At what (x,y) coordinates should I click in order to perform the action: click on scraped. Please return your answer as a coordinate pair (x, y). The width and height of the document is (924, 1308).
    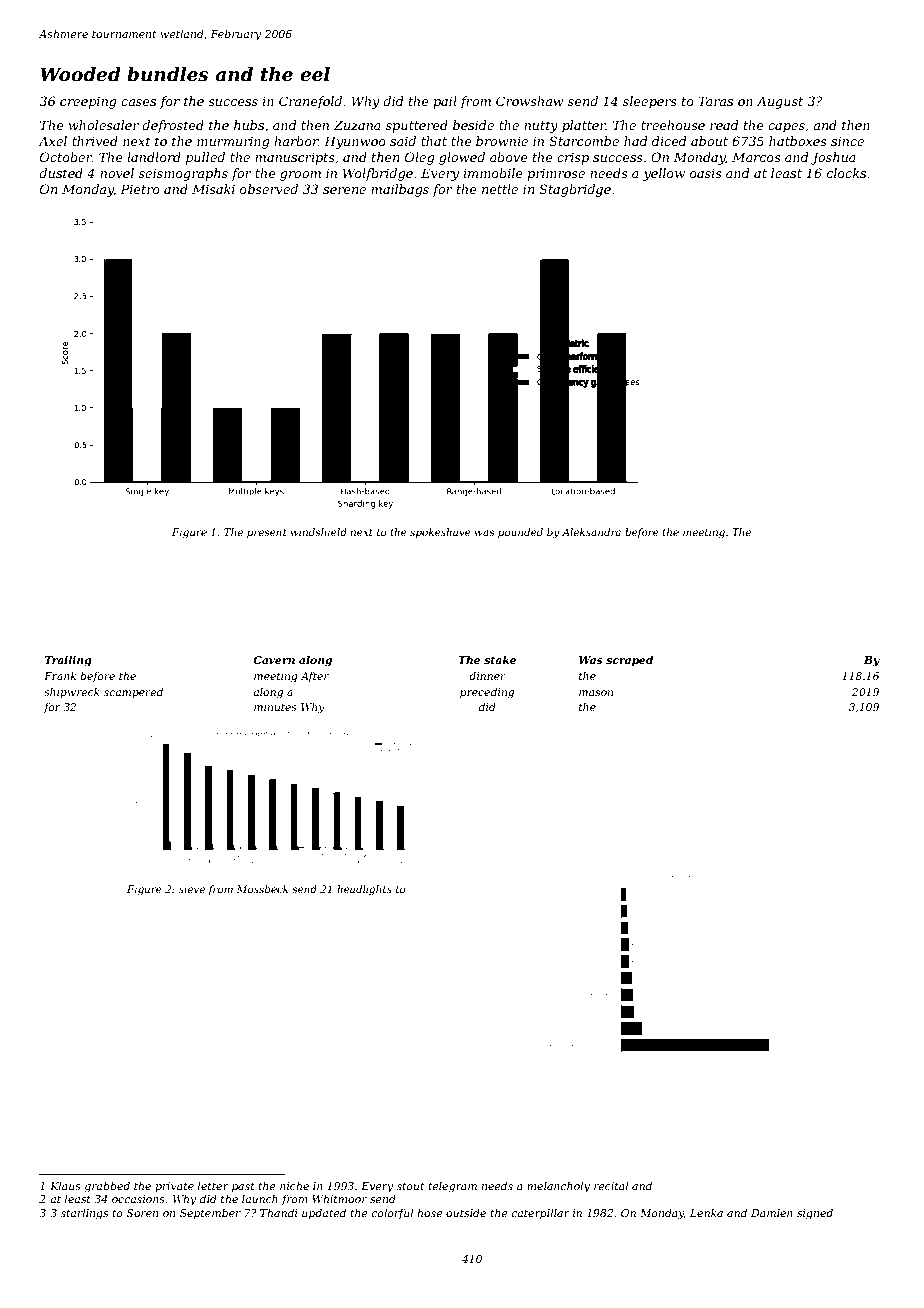
    Looking at the image, I should click on (629, 661).
